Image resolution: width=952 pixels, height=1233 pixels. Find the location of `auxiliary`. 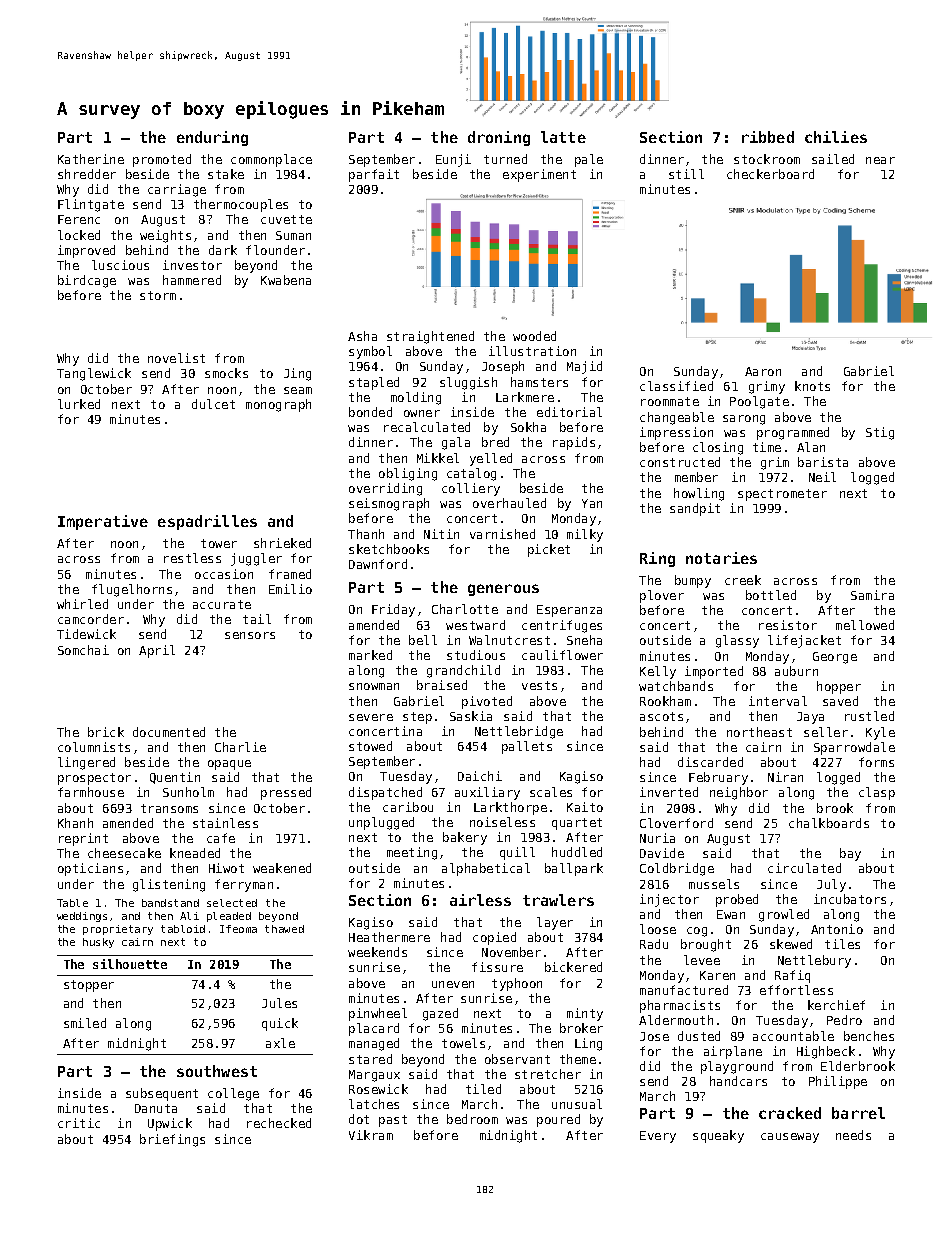

auxiliary is located at coordinates (487, 793).
